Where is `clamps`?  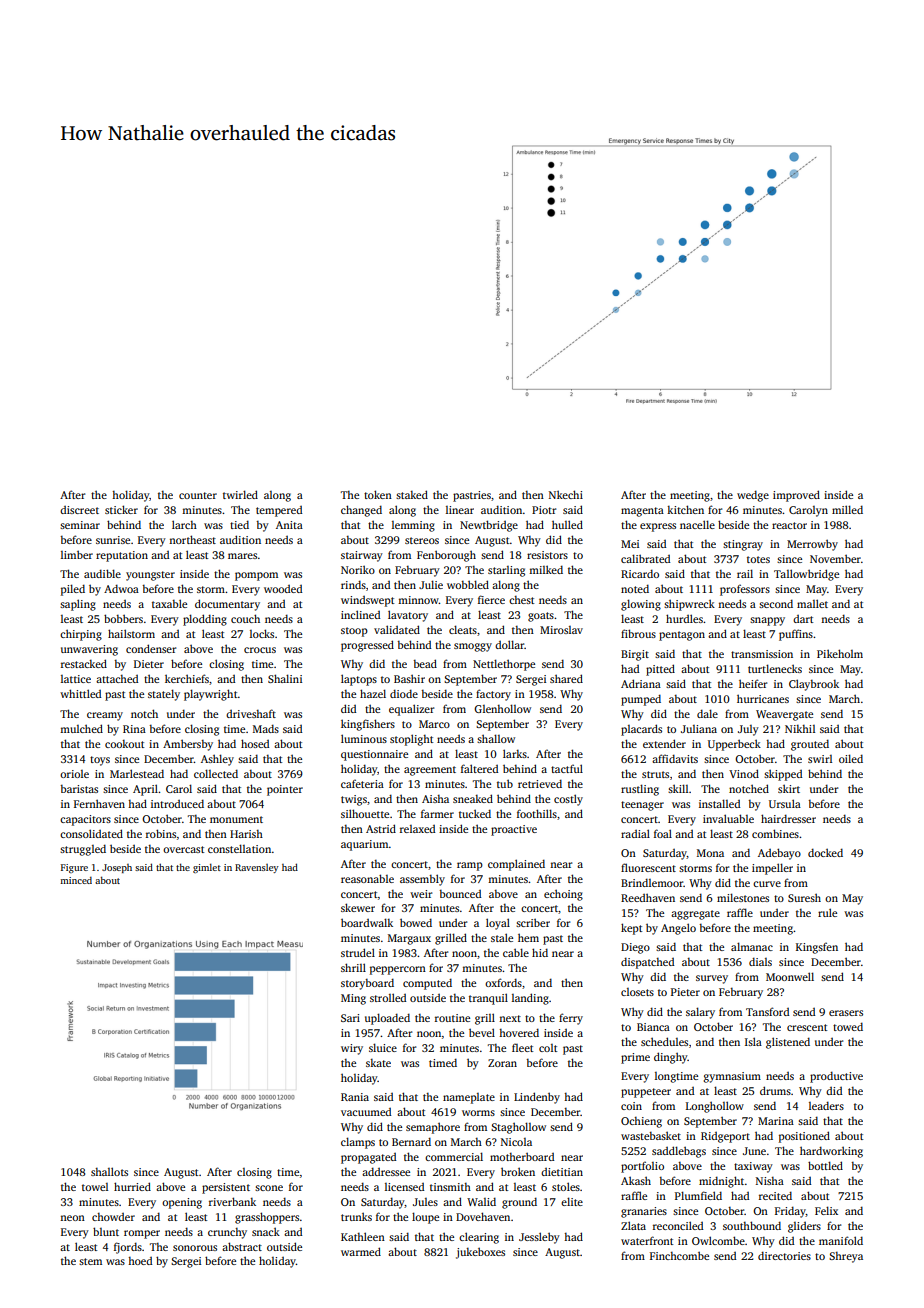
clamps is located at coordinates (358, 1143).
